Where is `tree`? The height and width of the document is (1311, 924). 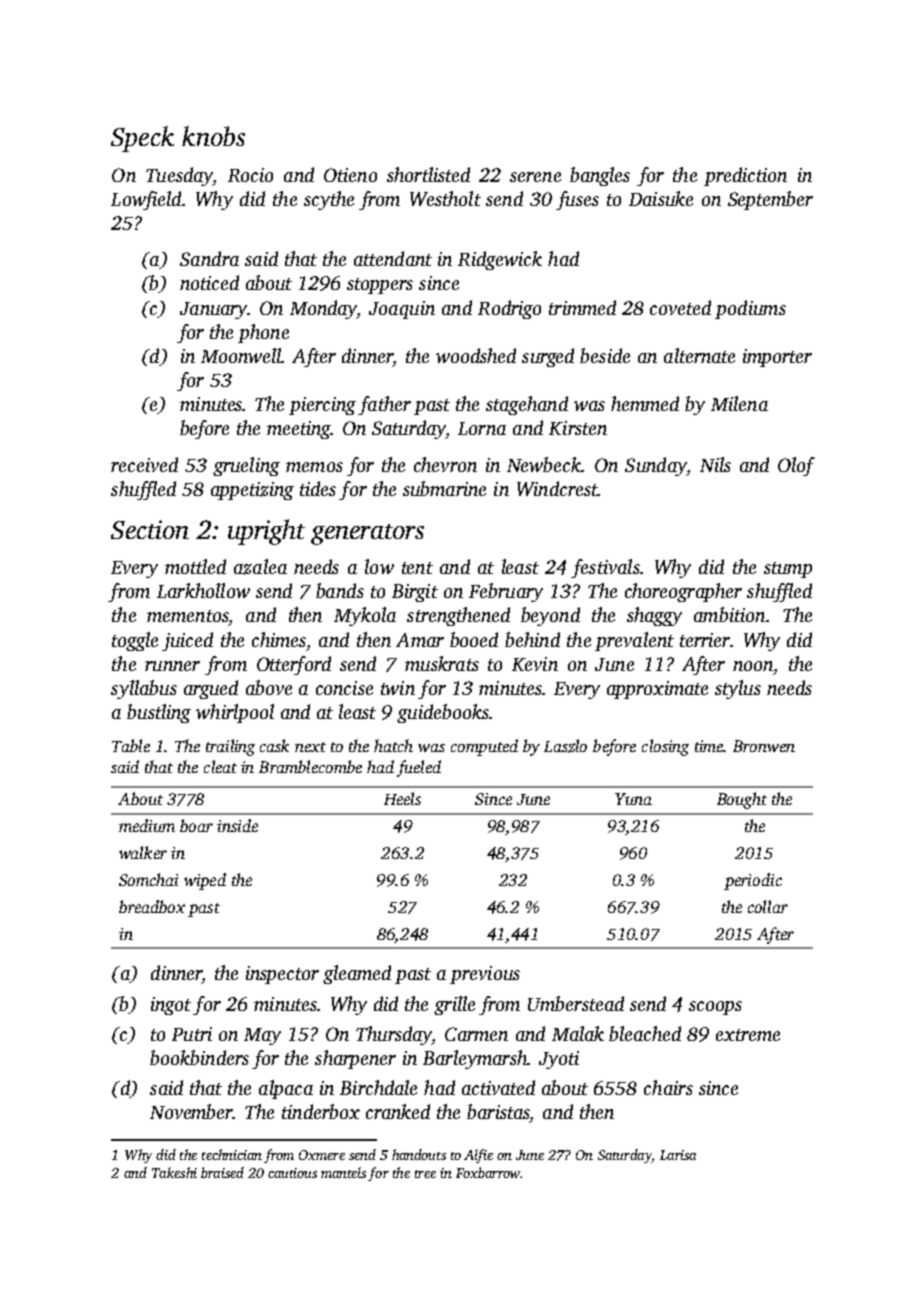 tree is located at coordinates (425, 1174).
